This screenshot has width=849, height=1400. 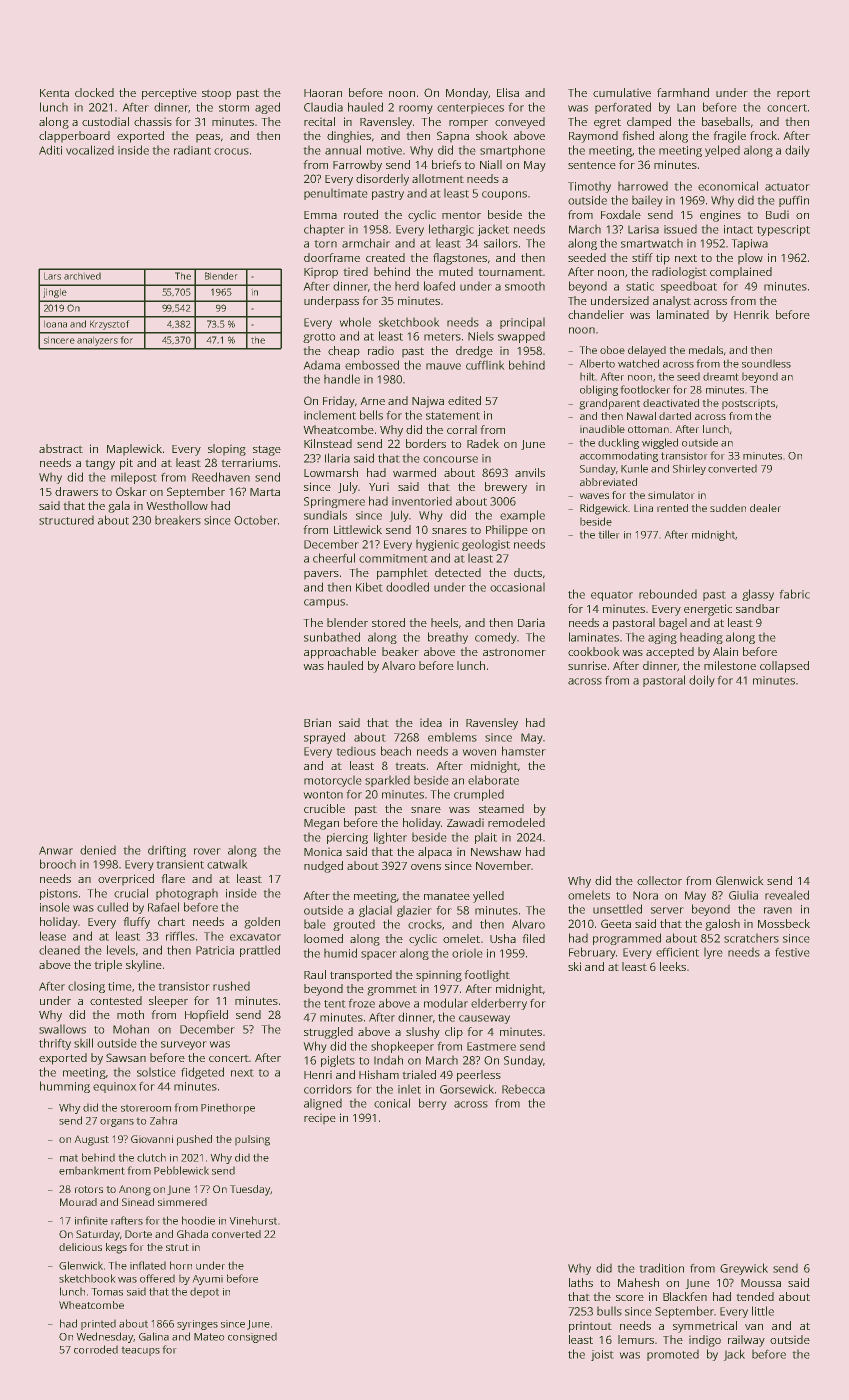 What do you see at coordinates (793, 95) in the screenshot?
I see `report` at bounding box center [793, 95].
